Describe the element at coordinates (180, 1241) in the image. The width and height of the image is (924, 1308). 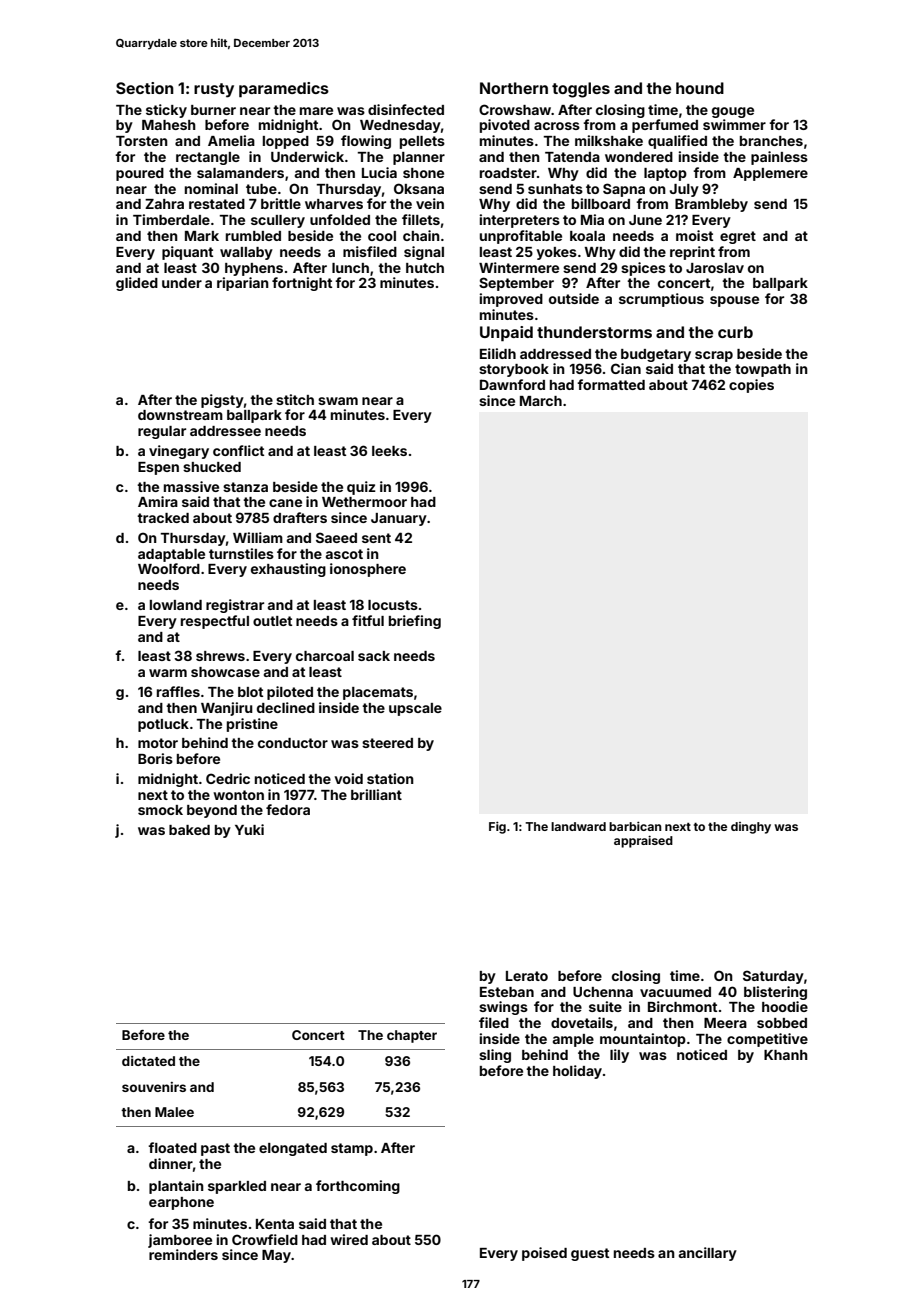
I see `jamboree` at that location.
